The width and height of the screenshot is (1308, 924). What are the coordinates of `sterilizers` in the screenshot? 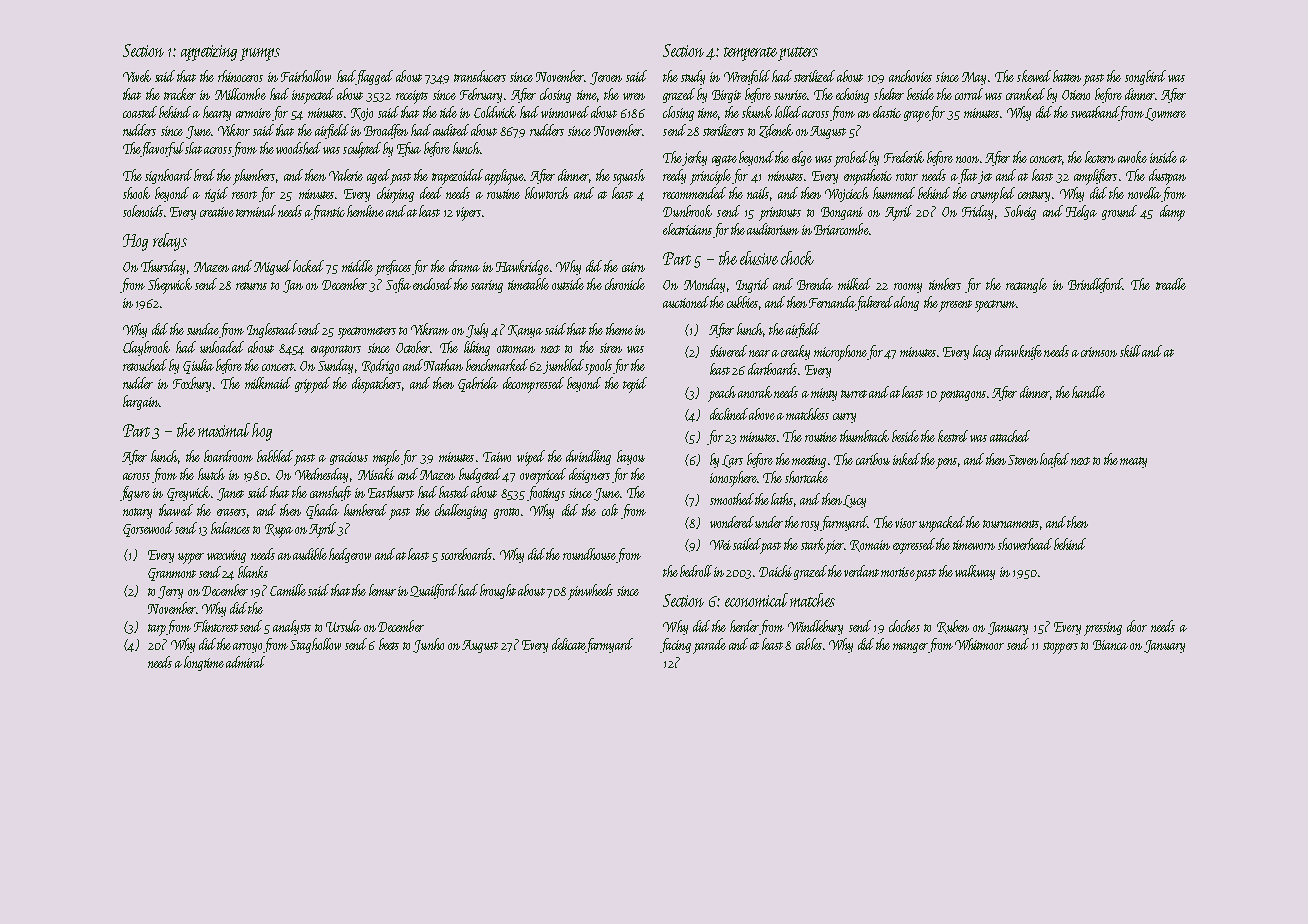 It's located at (723, 130).
